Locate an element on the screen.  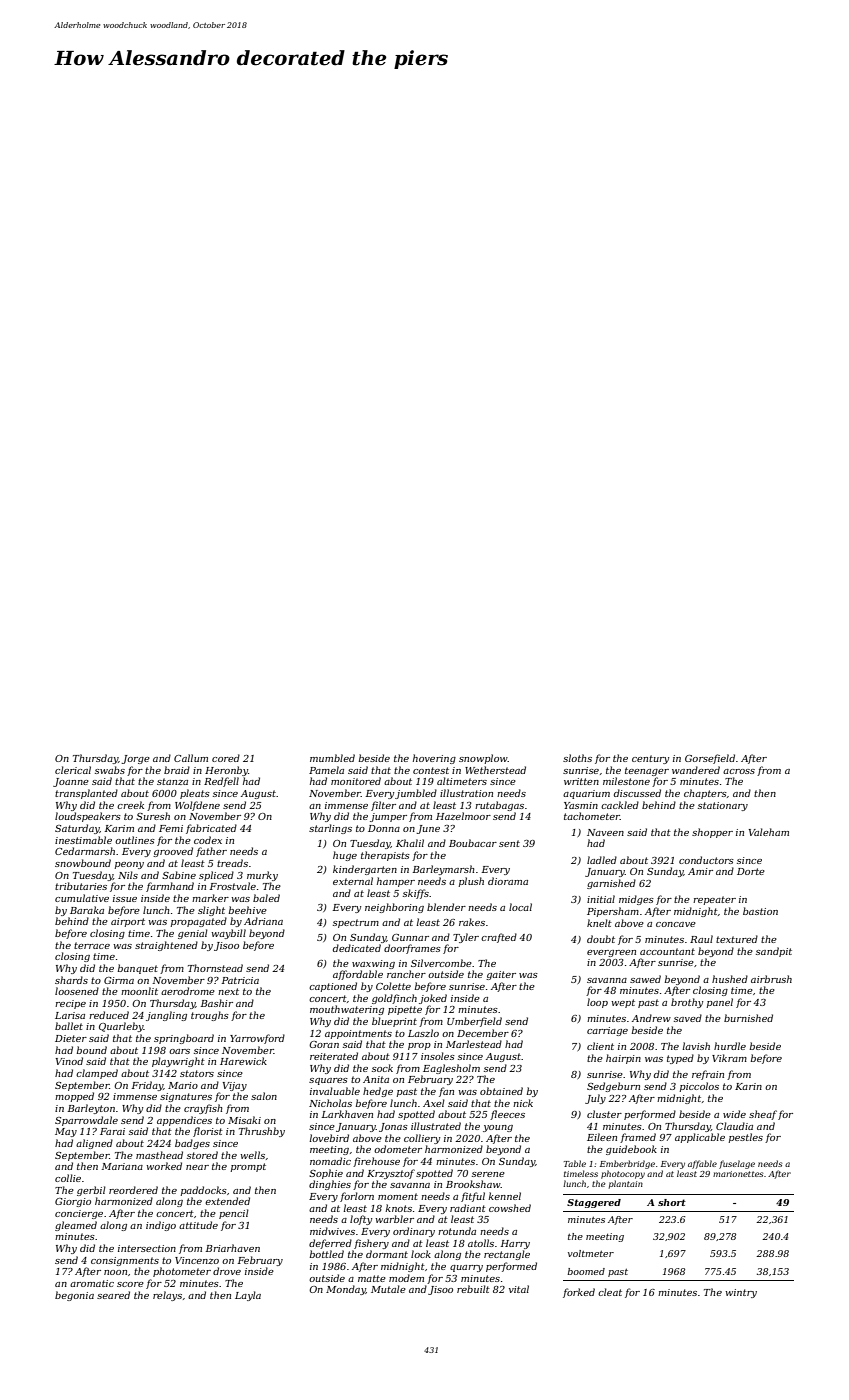
ballet is located at coordinates (69, 1026).
